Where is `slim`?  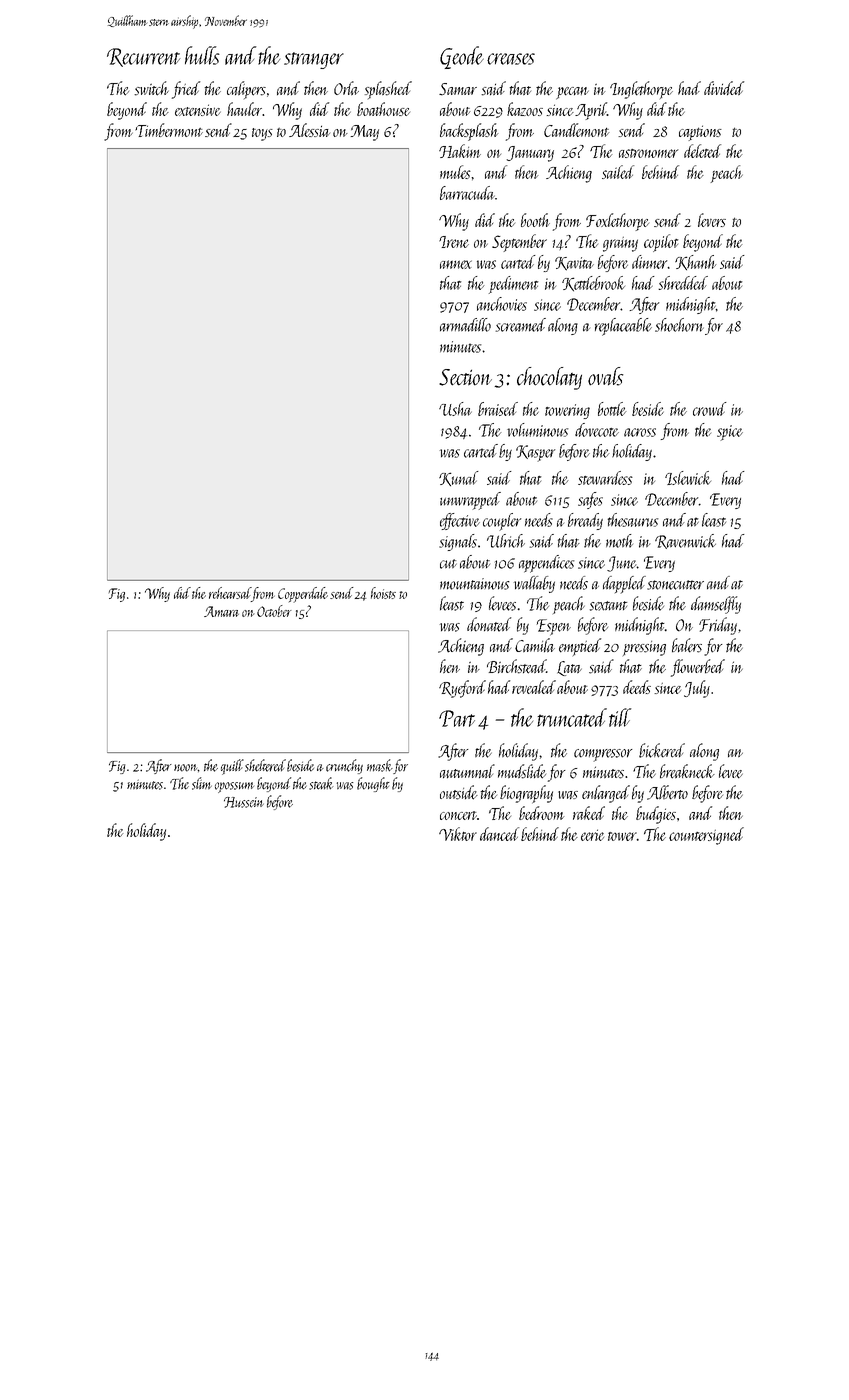 slim is located at coordinates (202, 783).
